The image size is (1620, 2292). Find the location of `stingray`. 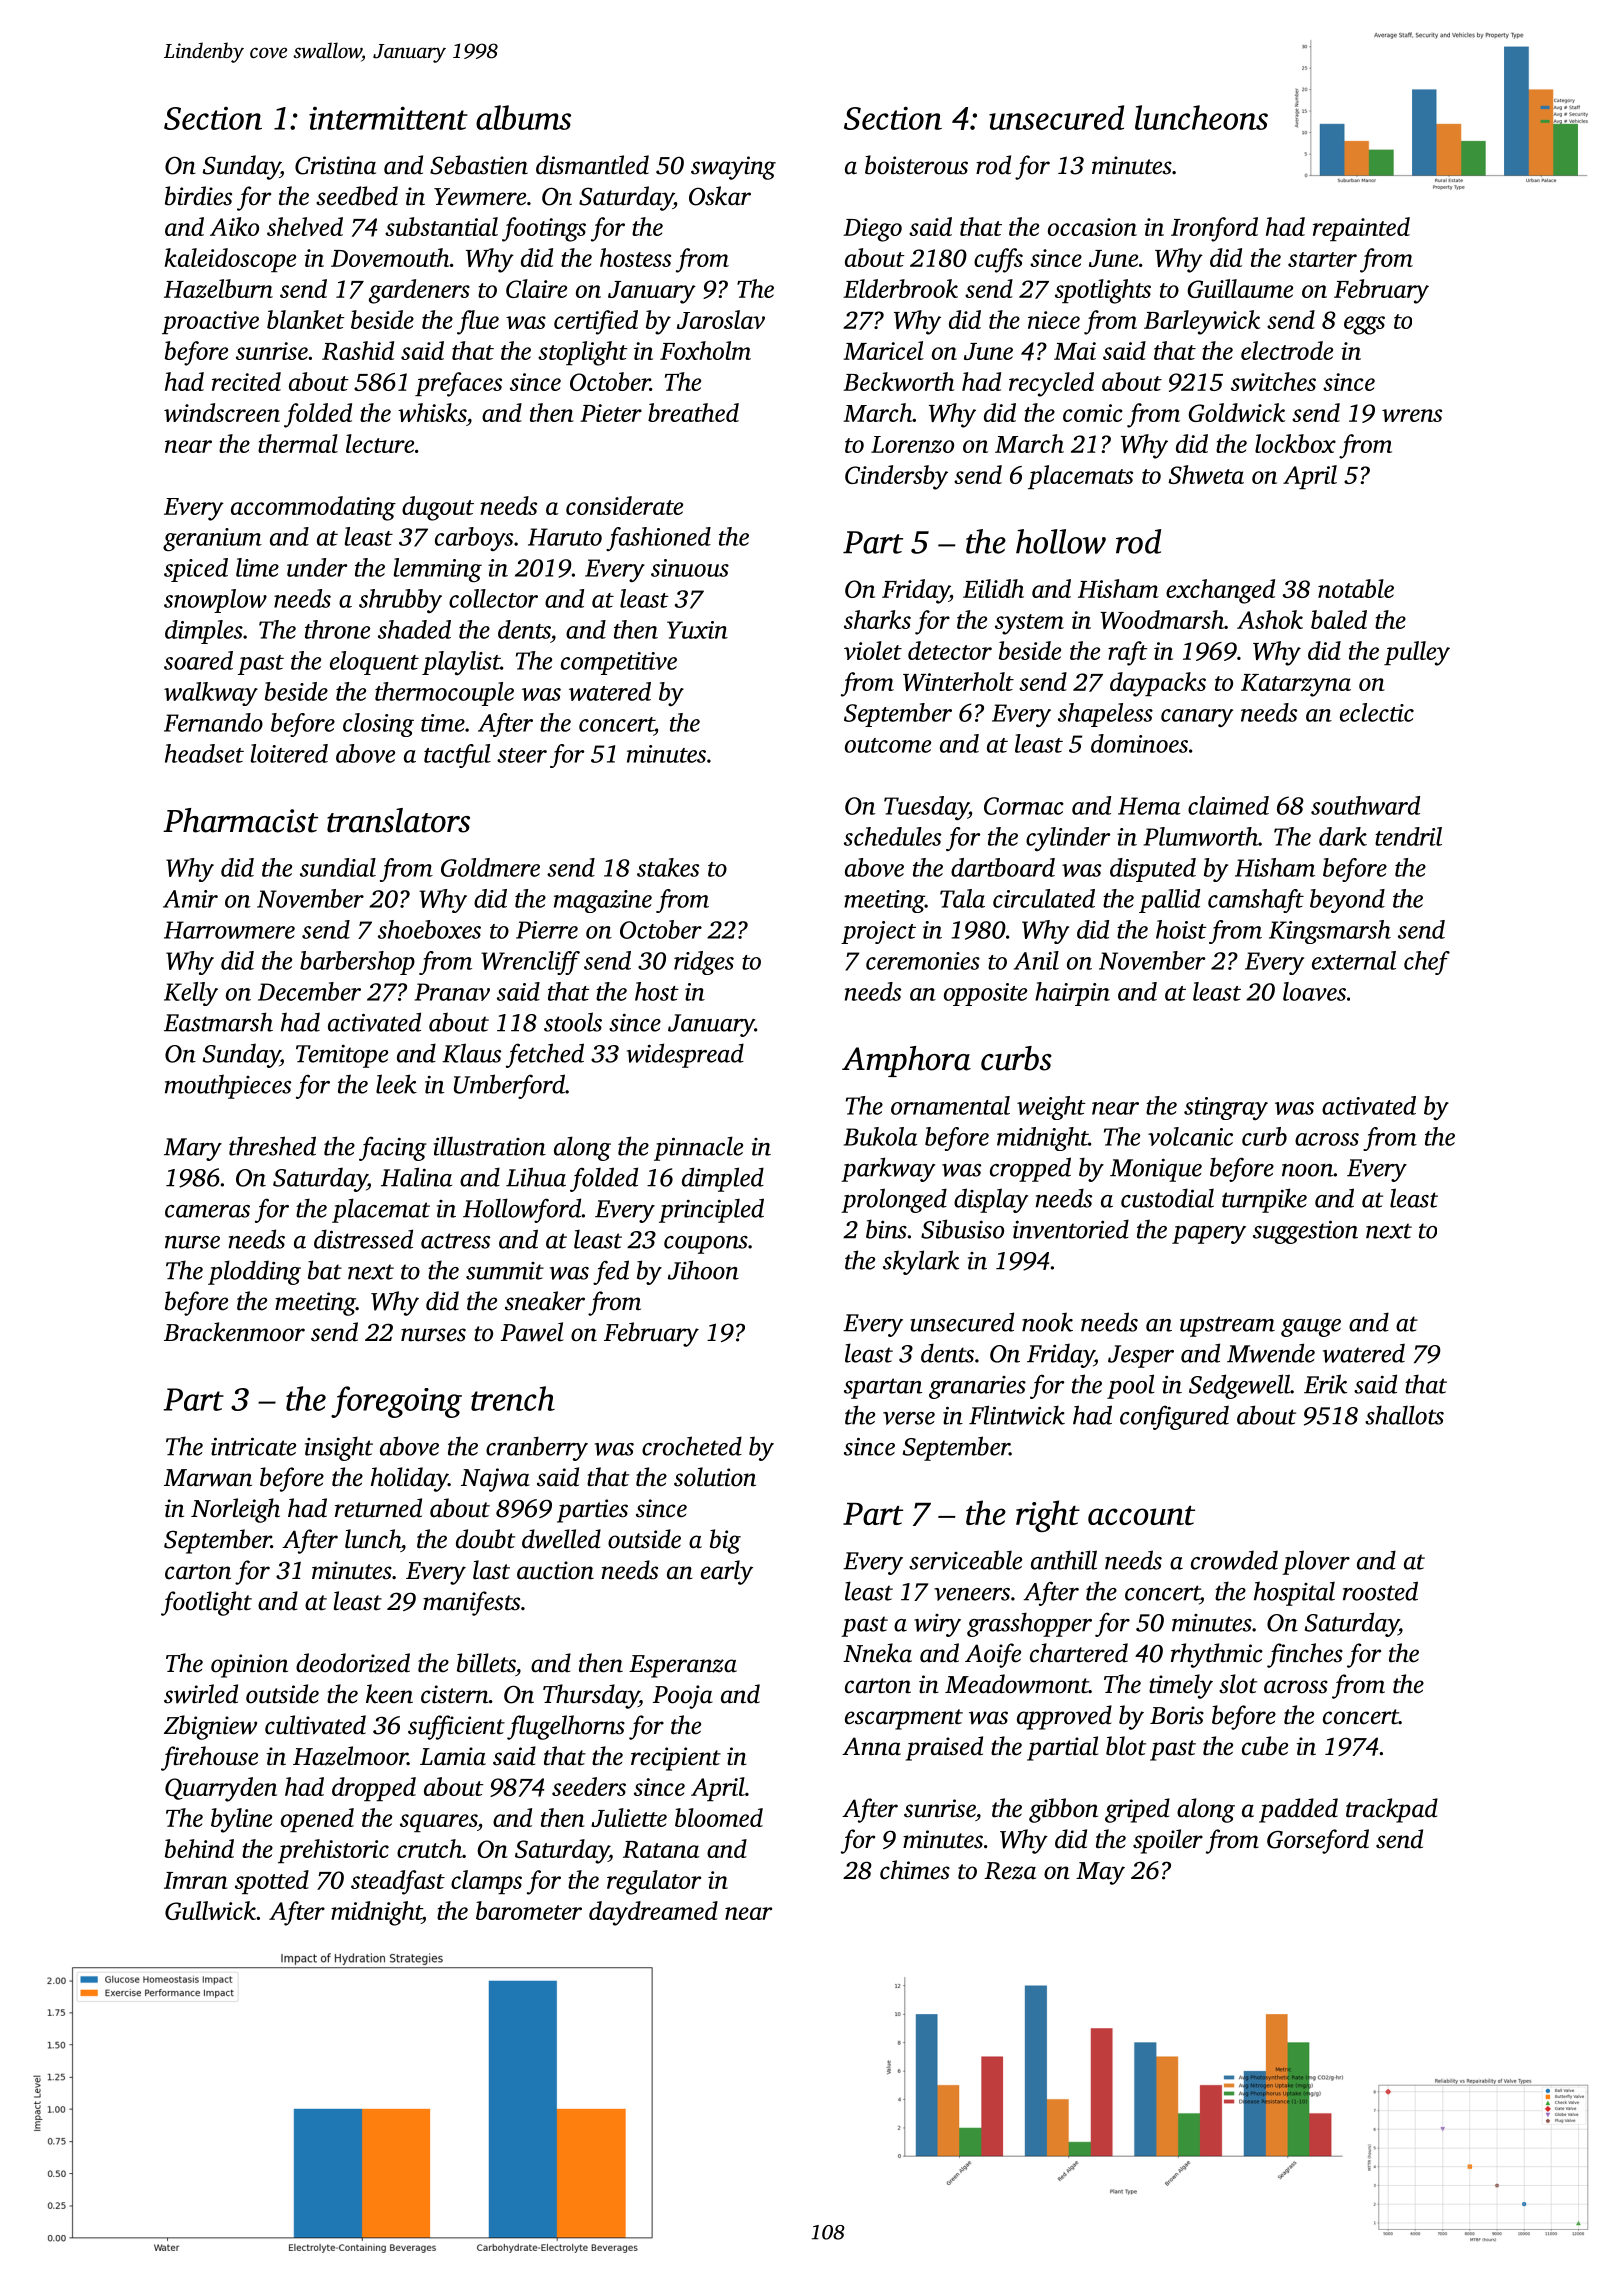

stingray is located at coordinates (1226, 1108).
